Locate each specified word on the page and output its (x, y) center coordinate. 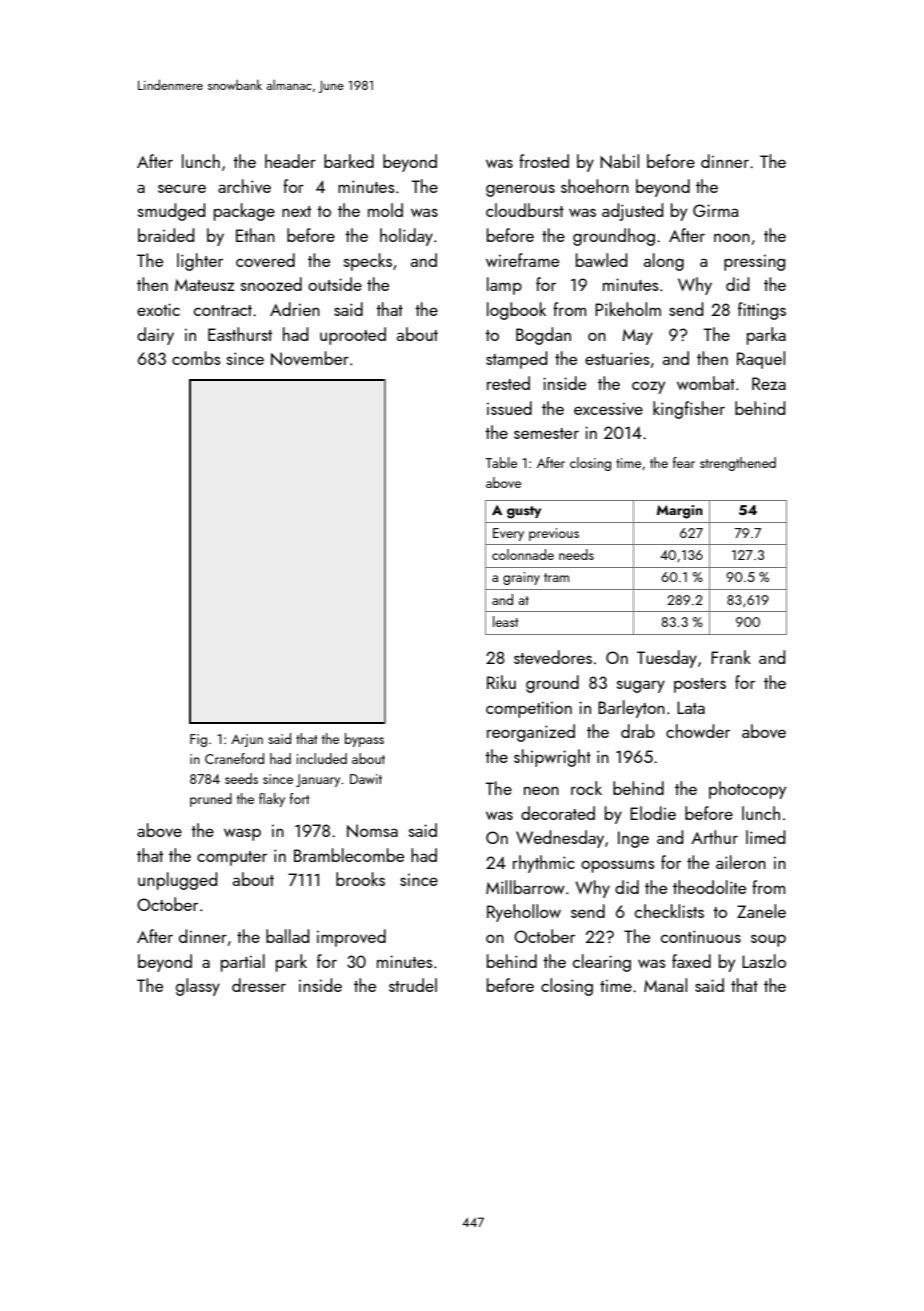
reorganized (531, 733)
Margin (680, 512)
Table (501, 462)
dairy (155, 336)
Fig (198, 740)
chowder (698, 731)
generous (520, 190)
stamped (516, 360)
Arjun (247, 740)
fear (684, 462)
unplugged (177, 881)
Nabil (619, 161)
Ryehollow (524, 913)
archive (244, 186)
